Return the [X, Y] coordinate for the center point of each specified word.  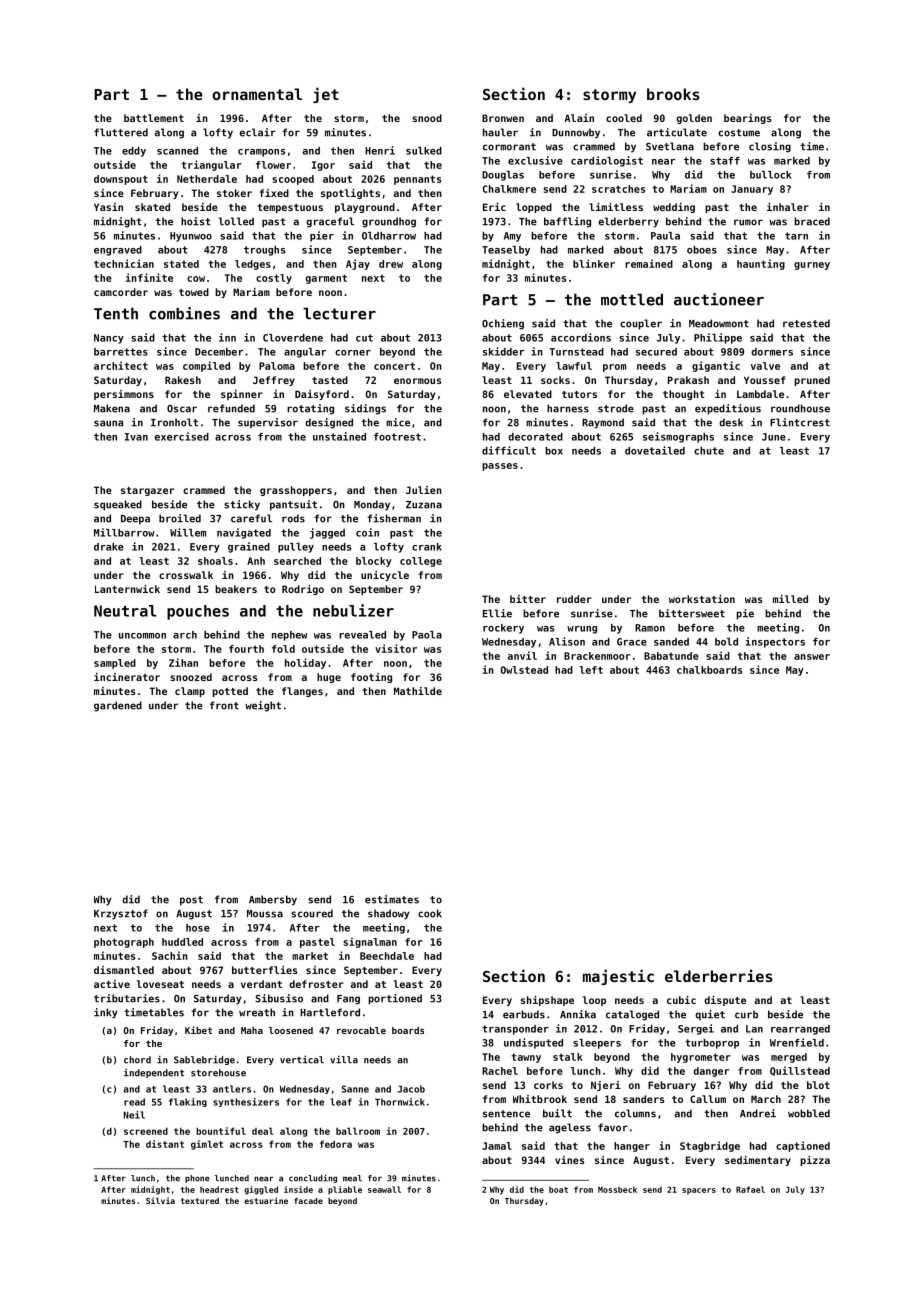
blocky [374, 562]
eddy [134, 152]
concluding [313, 1178]
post [191, 901]
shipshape [547, 1001]
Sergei [696, 1029]
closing [770, 147]
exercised [181, 436]
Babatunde [671, 656]
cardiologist [607, 161]
